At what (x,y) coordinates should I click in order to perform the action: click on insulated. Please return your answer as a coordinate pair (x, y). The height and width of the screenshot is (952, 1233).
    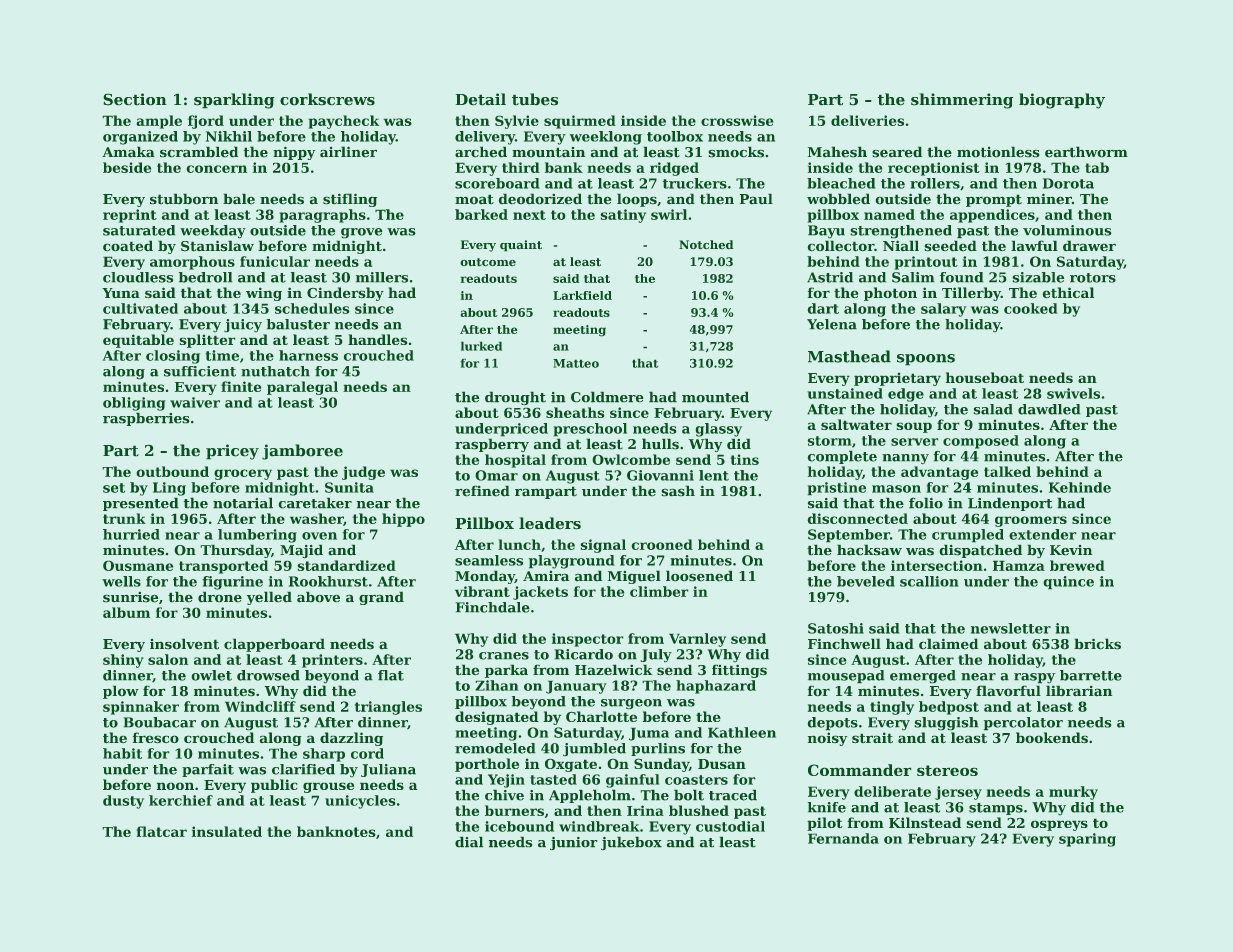
    Looking at the image, I should click on (227, 831).
